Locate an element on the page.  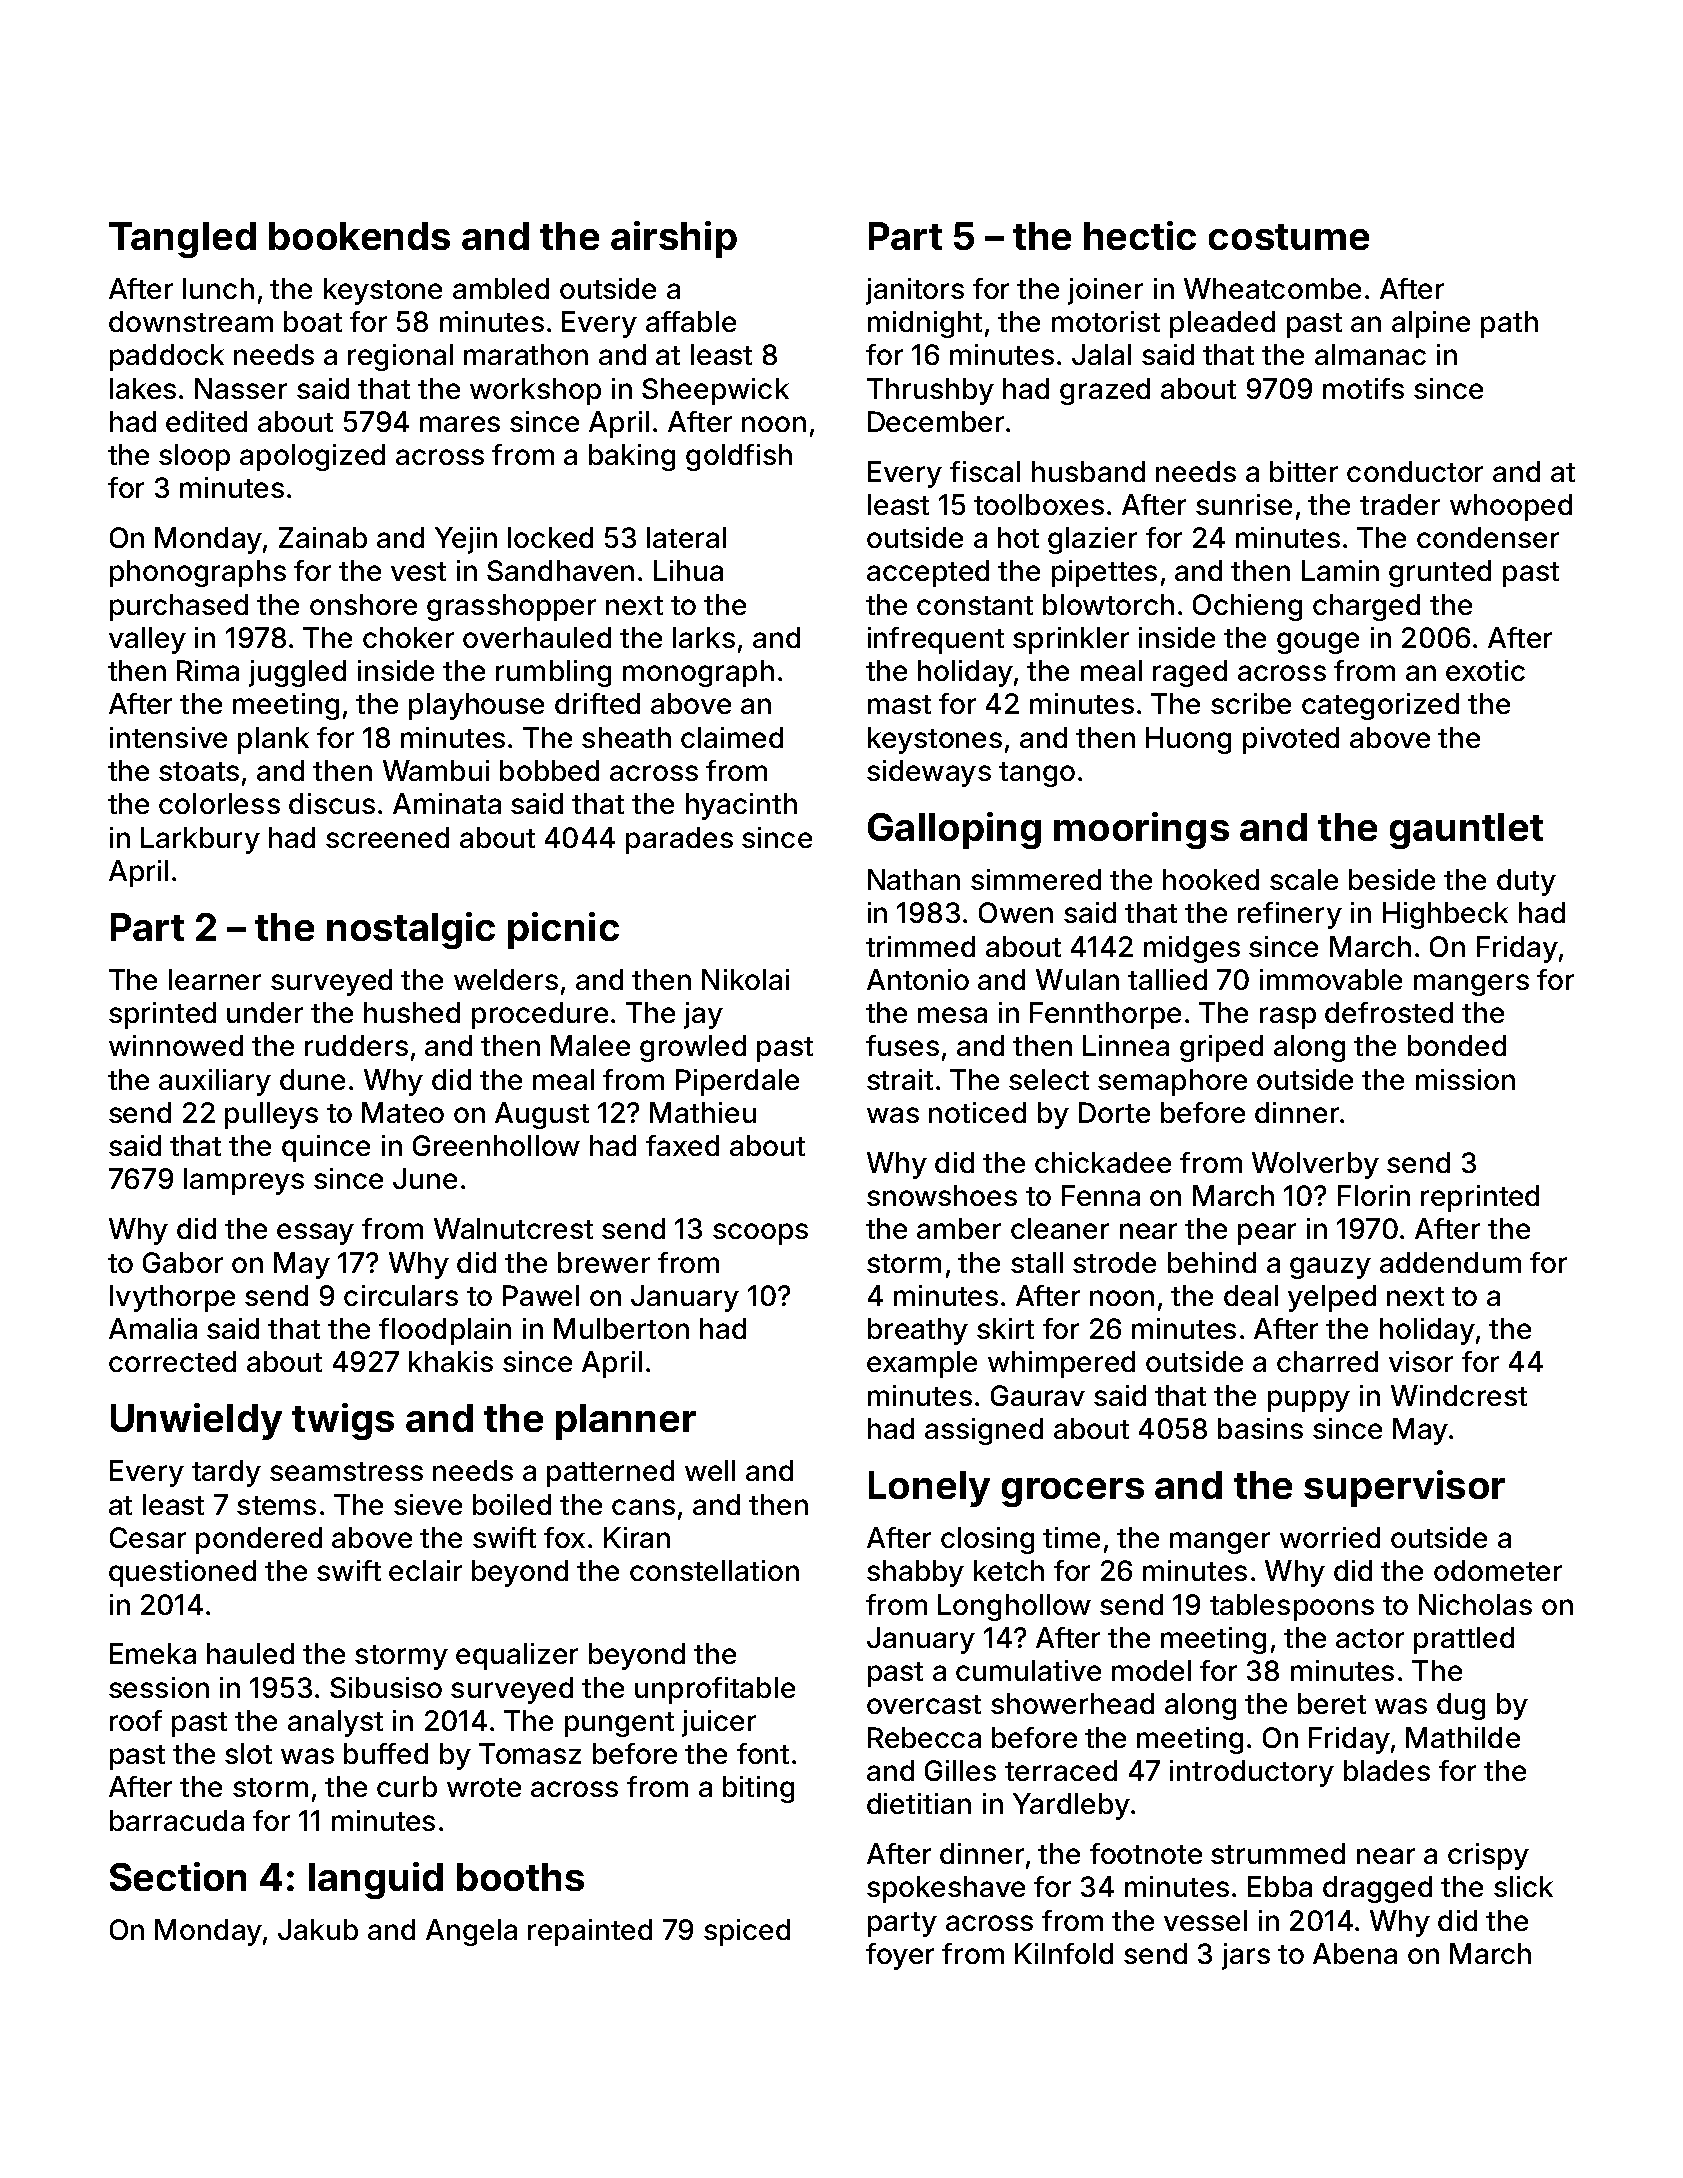
Windcrest is located at coordinates (1459, 1395).
